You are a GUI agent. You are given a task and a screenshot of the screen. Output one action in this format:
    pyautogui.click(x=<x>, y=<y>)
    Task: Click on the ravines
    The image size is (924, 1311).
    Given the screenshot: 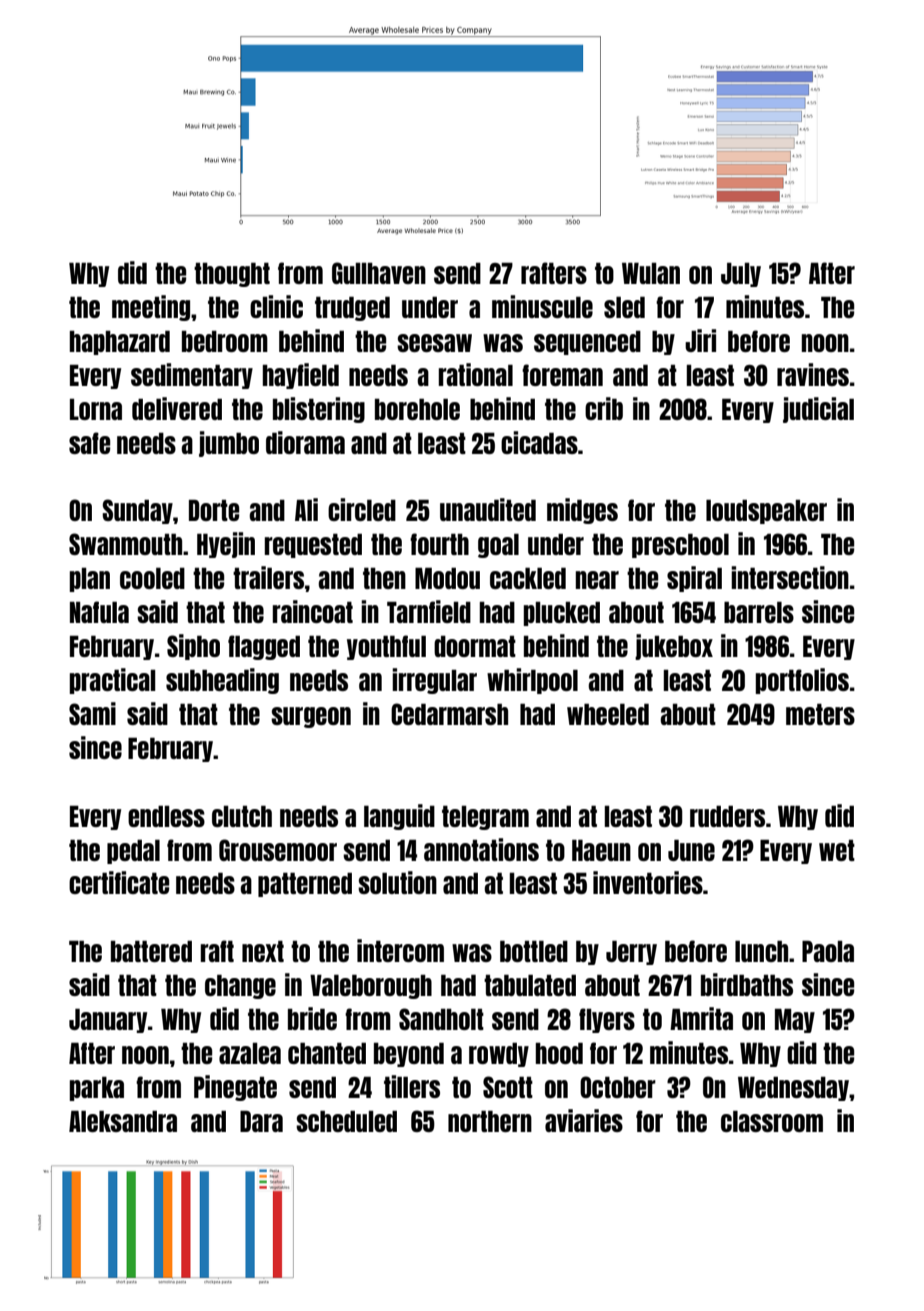 What is the action you would take?
    pyautogui.click(x=813, y=374)
